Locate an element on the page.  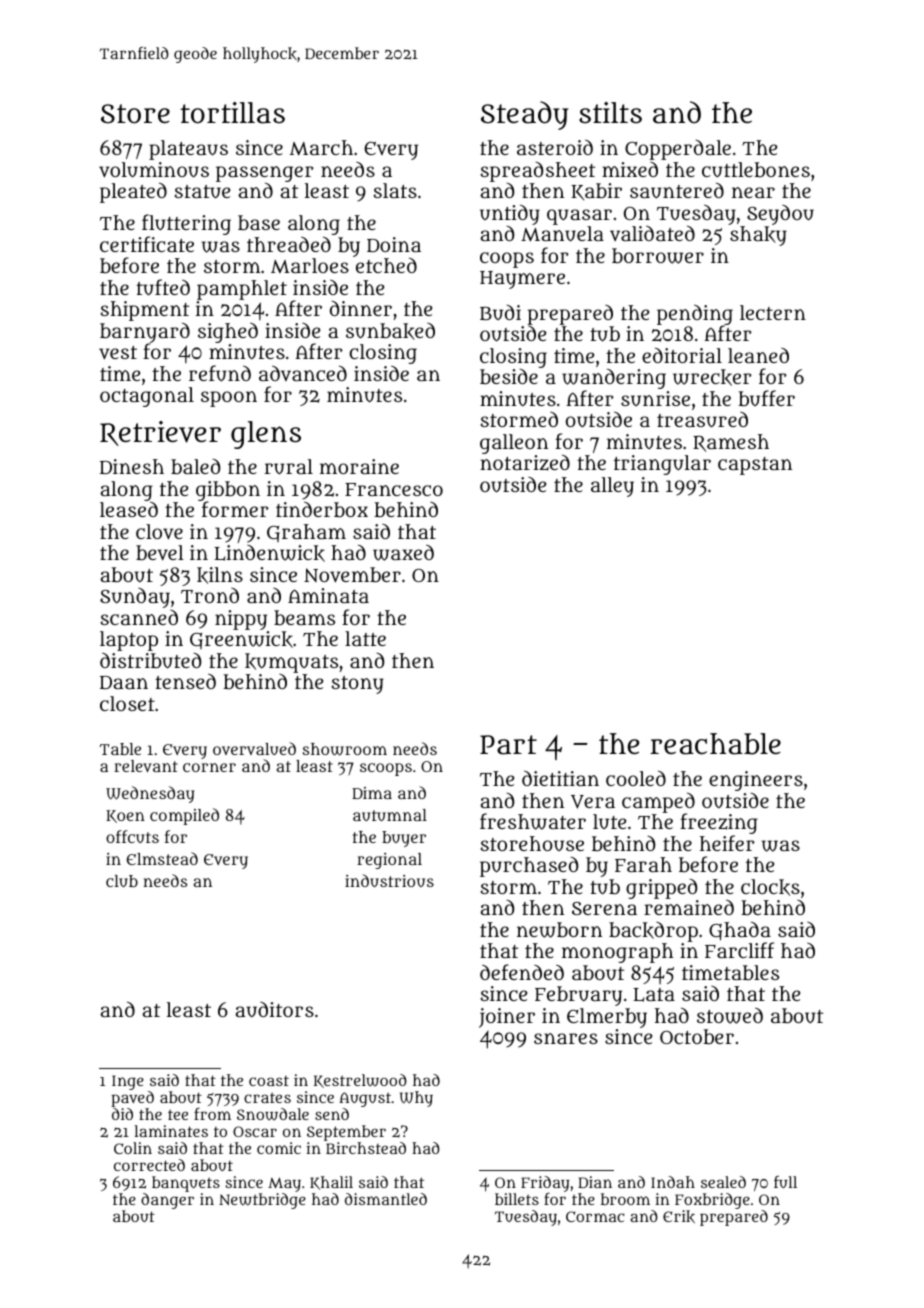
latte is located at coordinates (365, 638).
